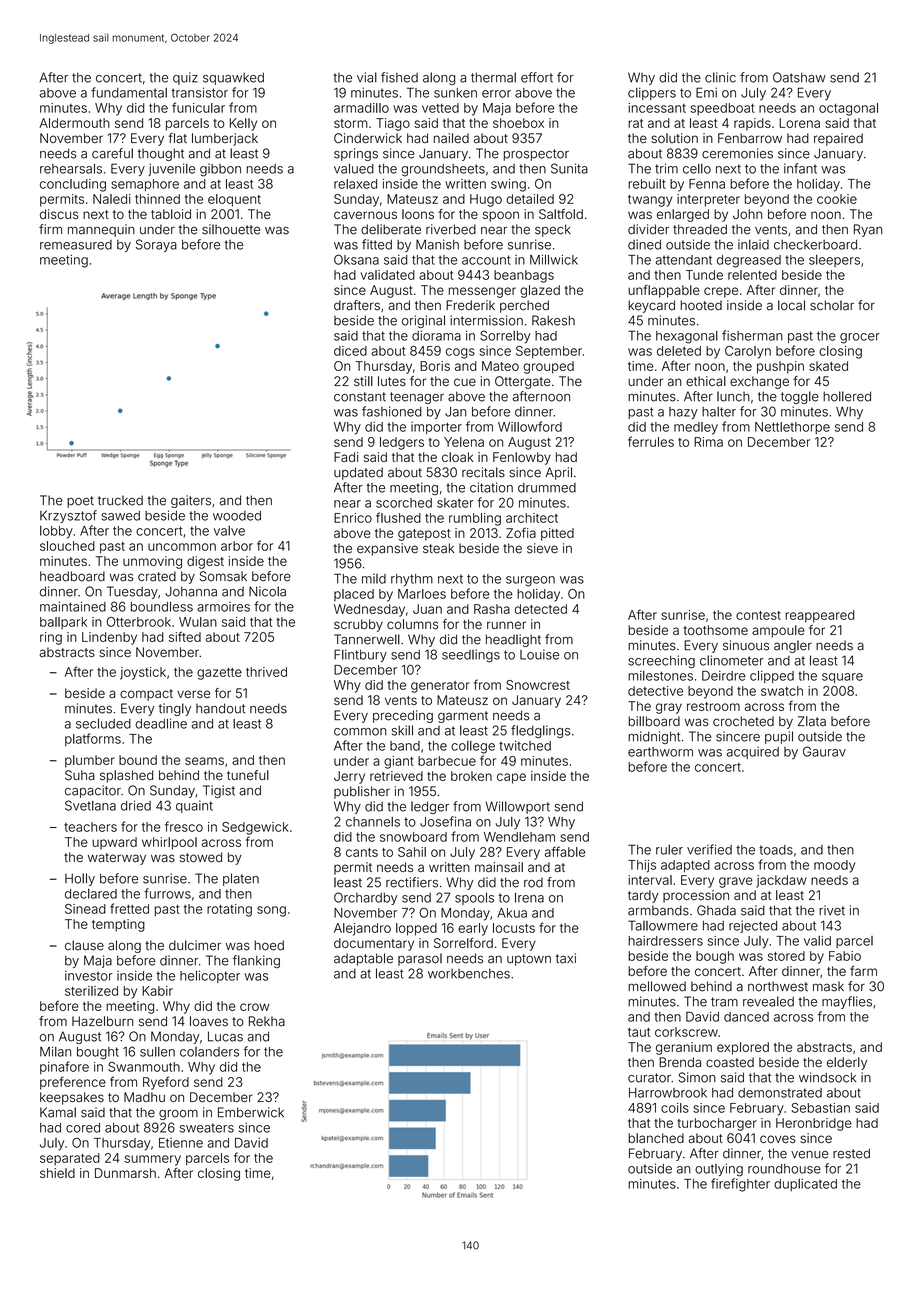 The height and width of the document is (1308, 924). I want to click on Otterbrook, so click(139, 622).
